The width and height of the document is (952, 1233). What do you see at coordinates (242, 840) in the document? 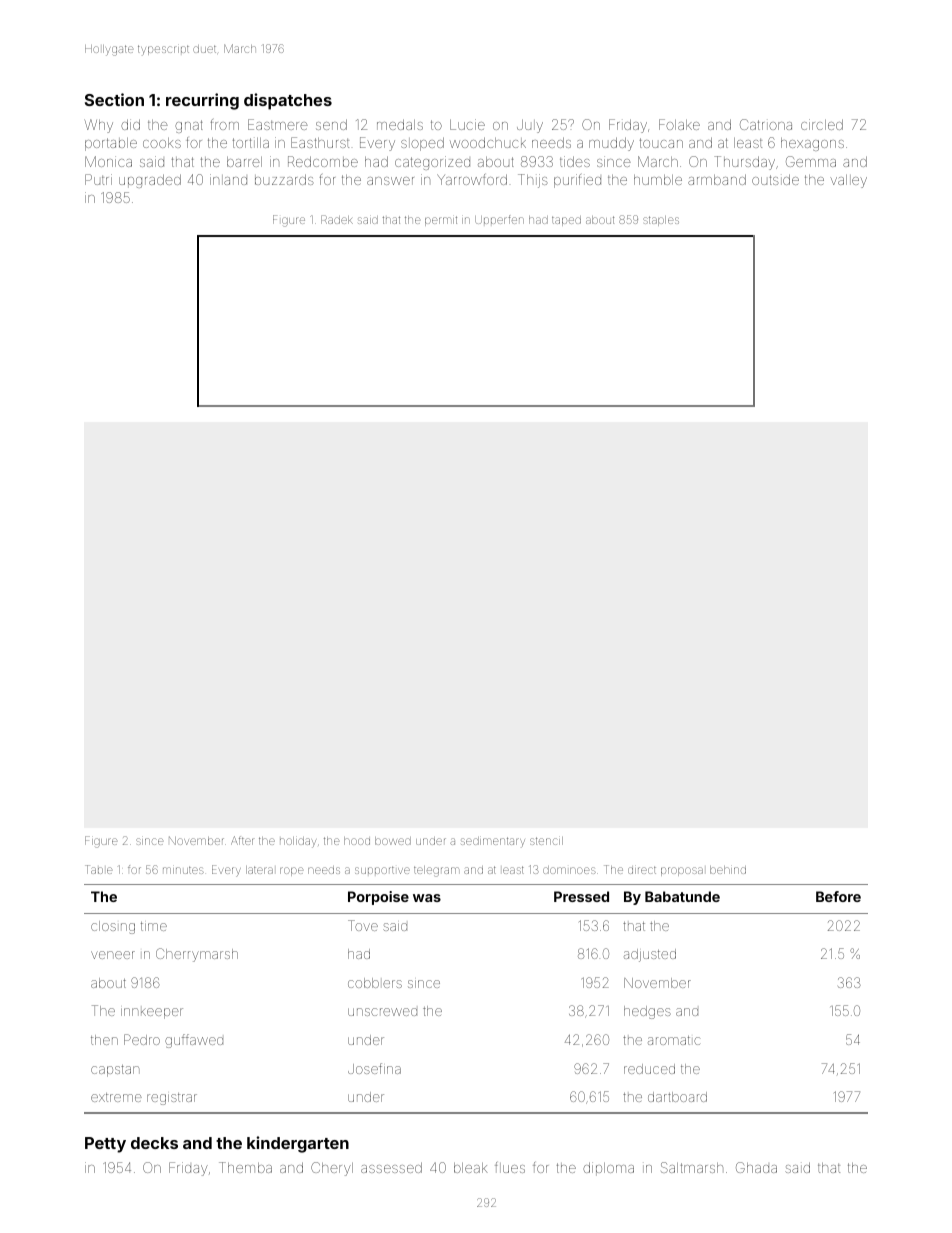
I see `After` at bounding box center [242, 840].
